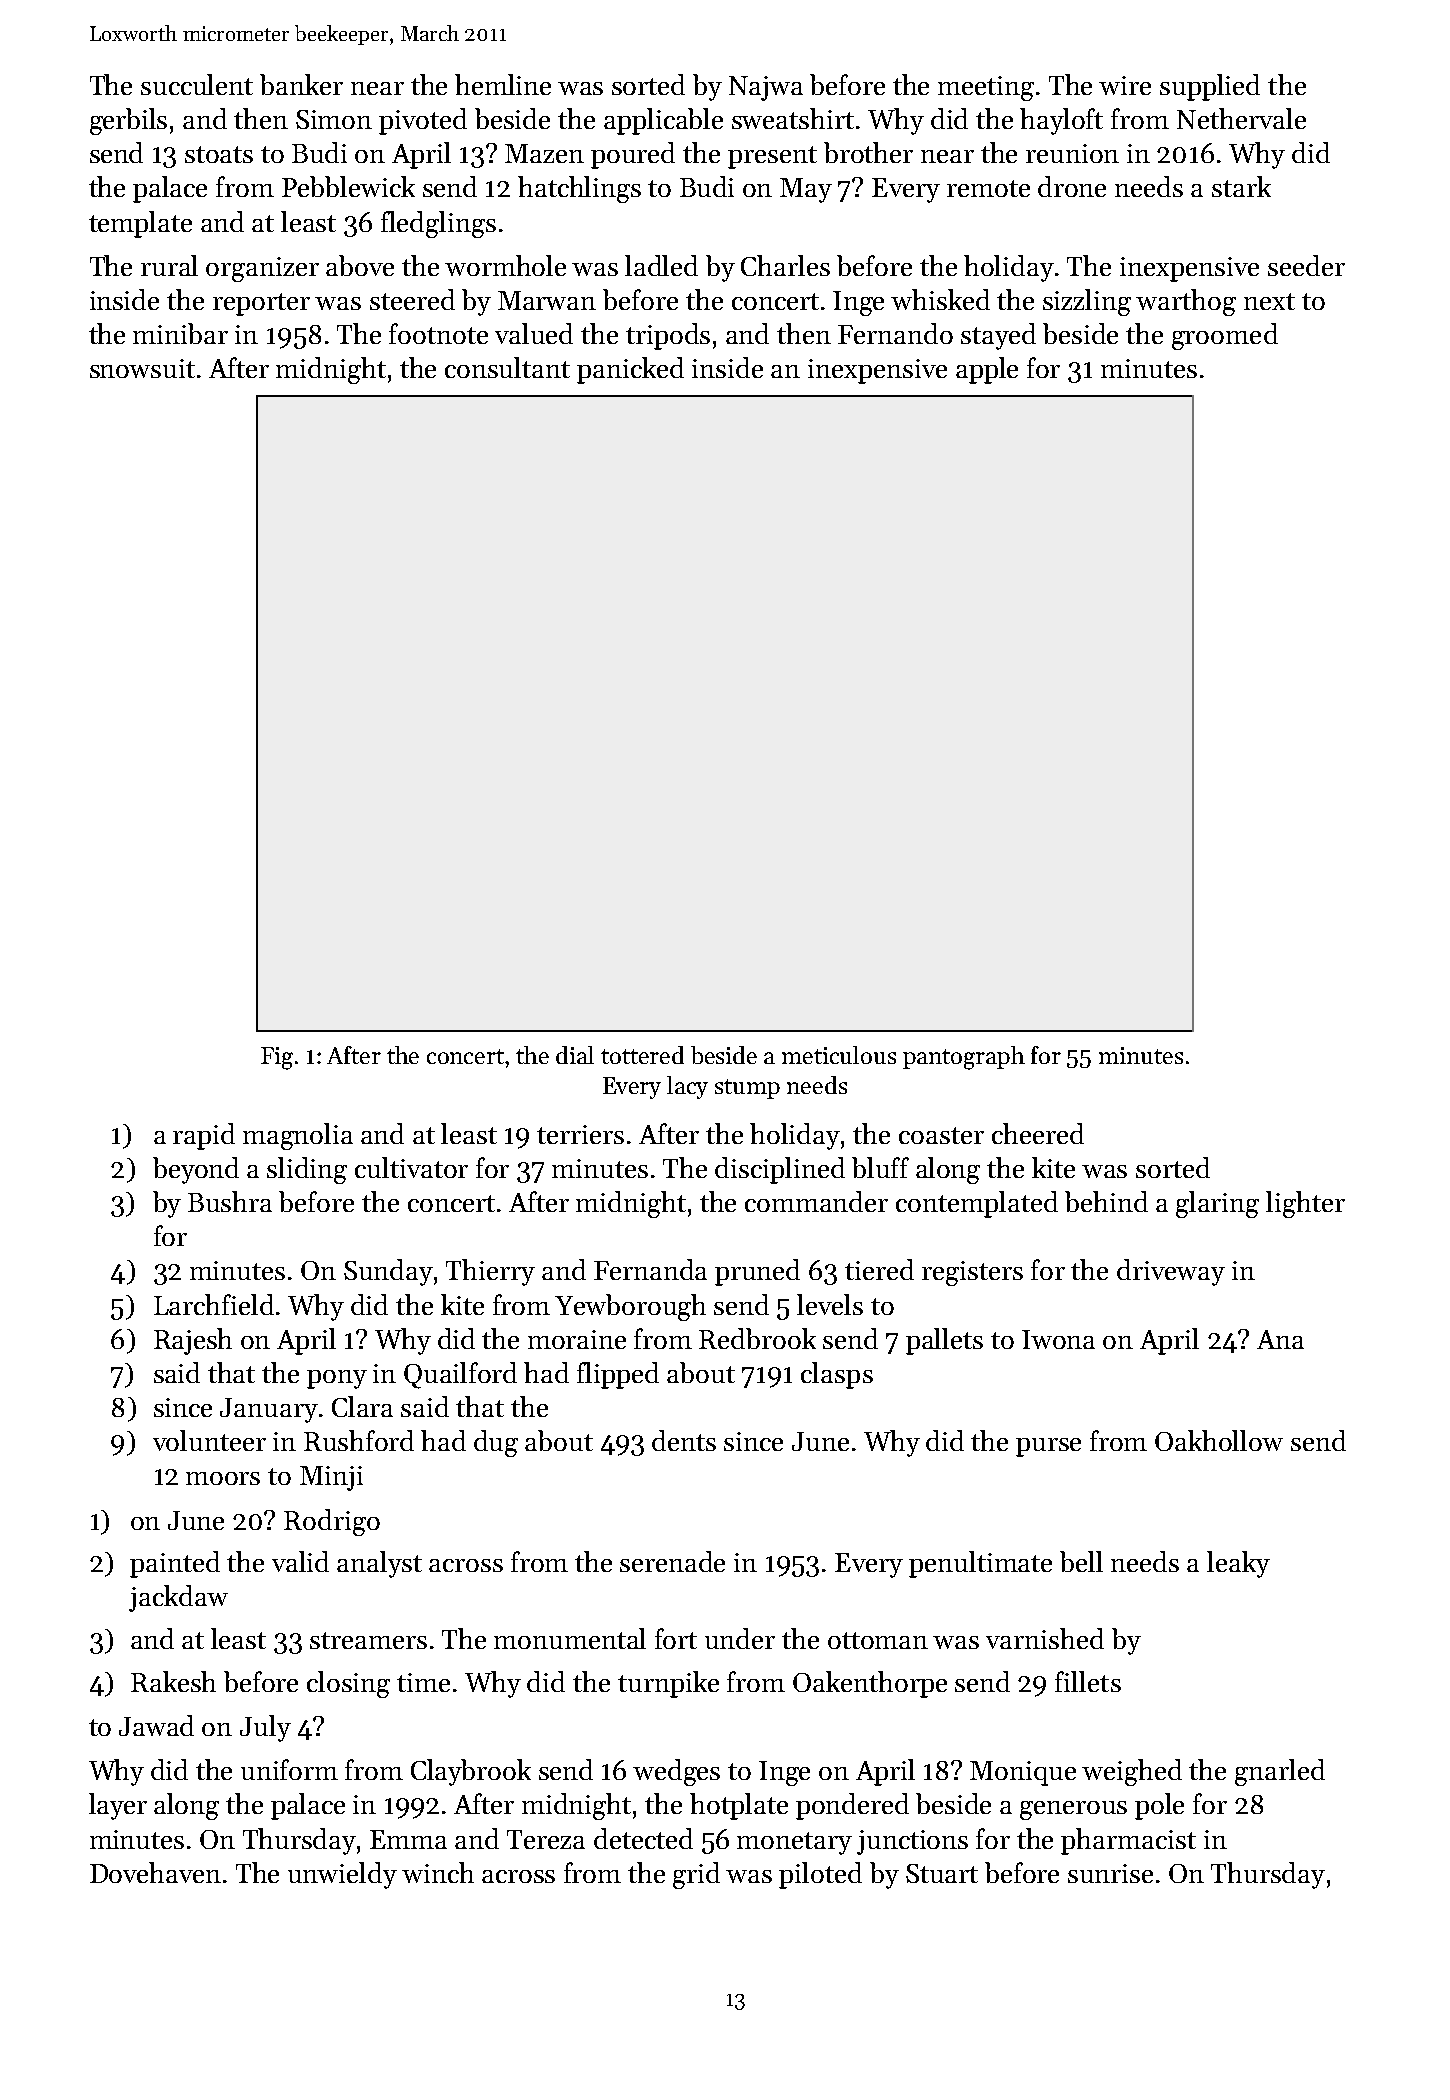  Describe the element at coordinates (503, 84) in the screenshot. I see `hemline` at that location.
